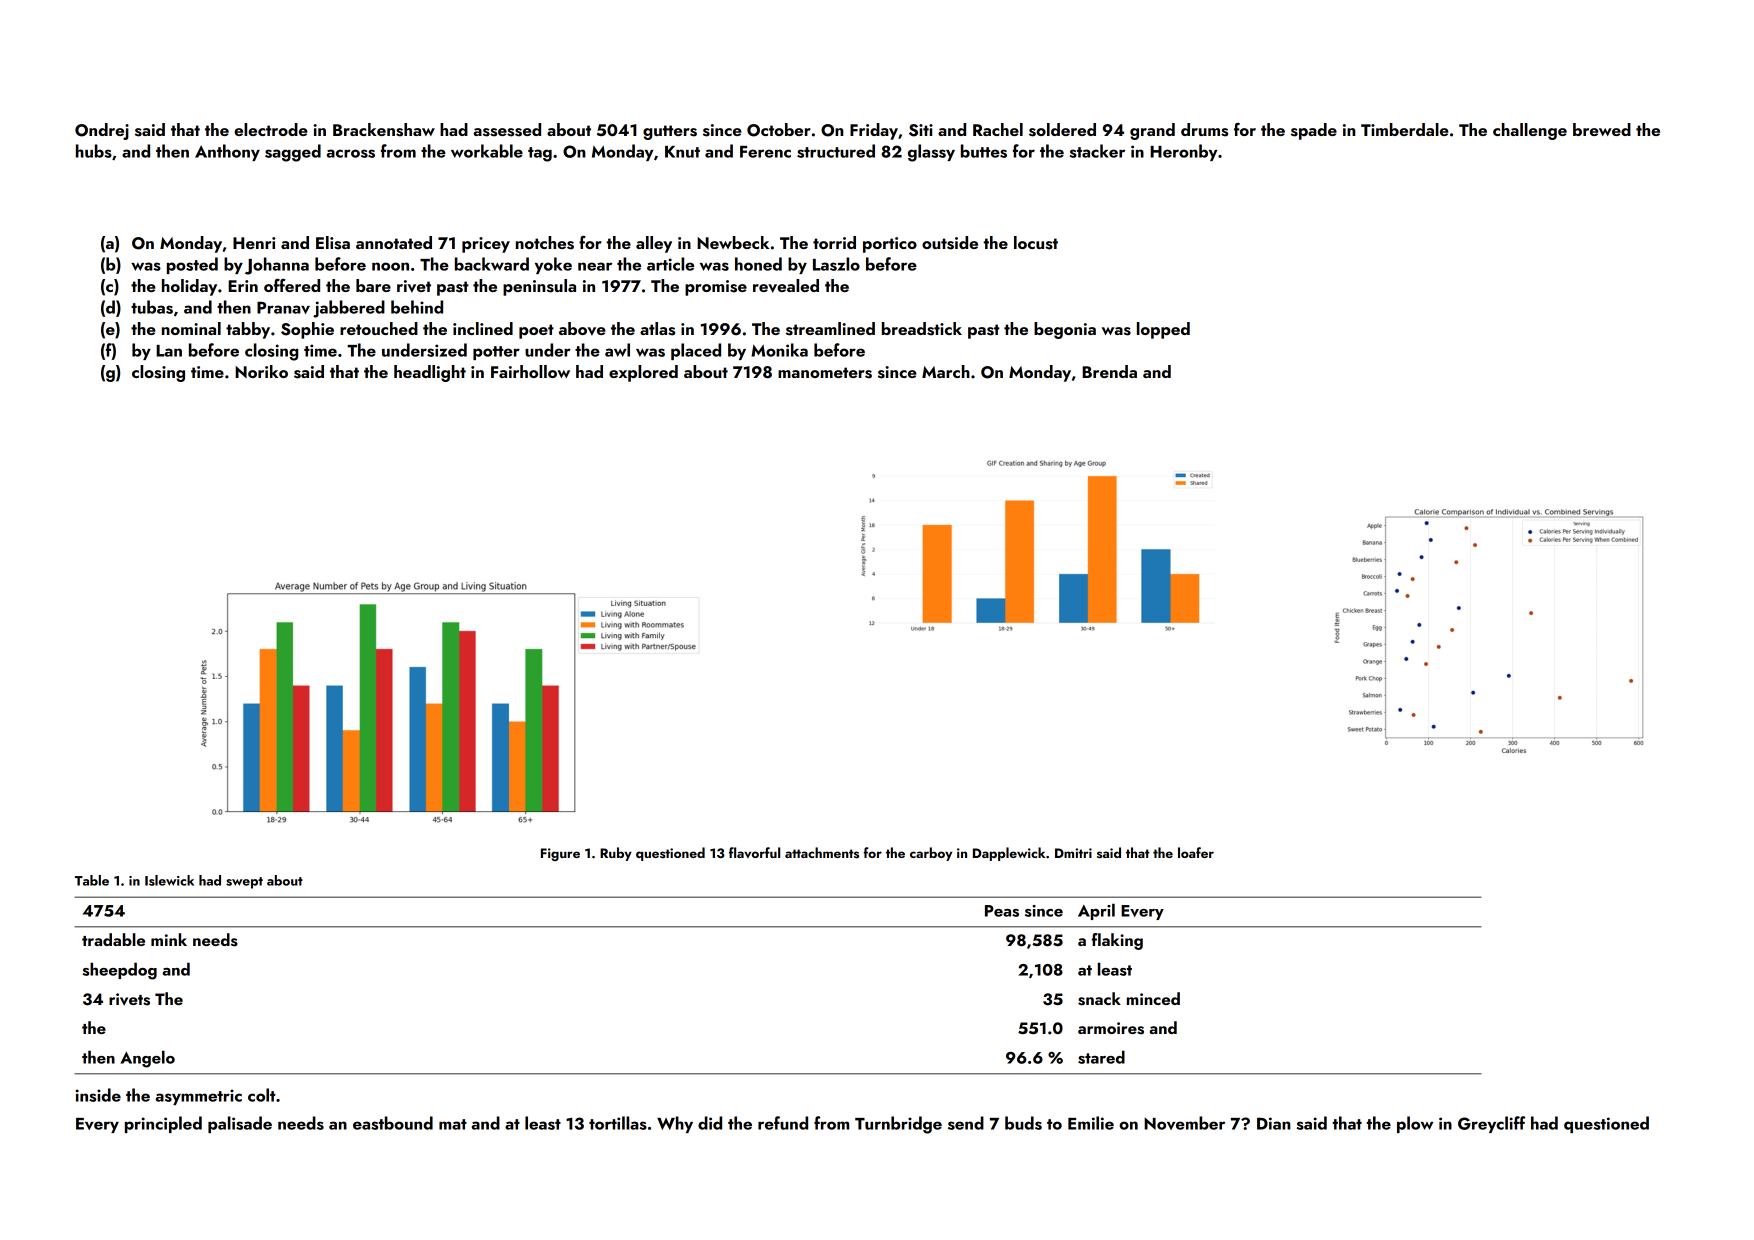  What do you see at coordinates (616, 854) in the screenshot?
I see `Ruby` at bounding box center [616, 854].
